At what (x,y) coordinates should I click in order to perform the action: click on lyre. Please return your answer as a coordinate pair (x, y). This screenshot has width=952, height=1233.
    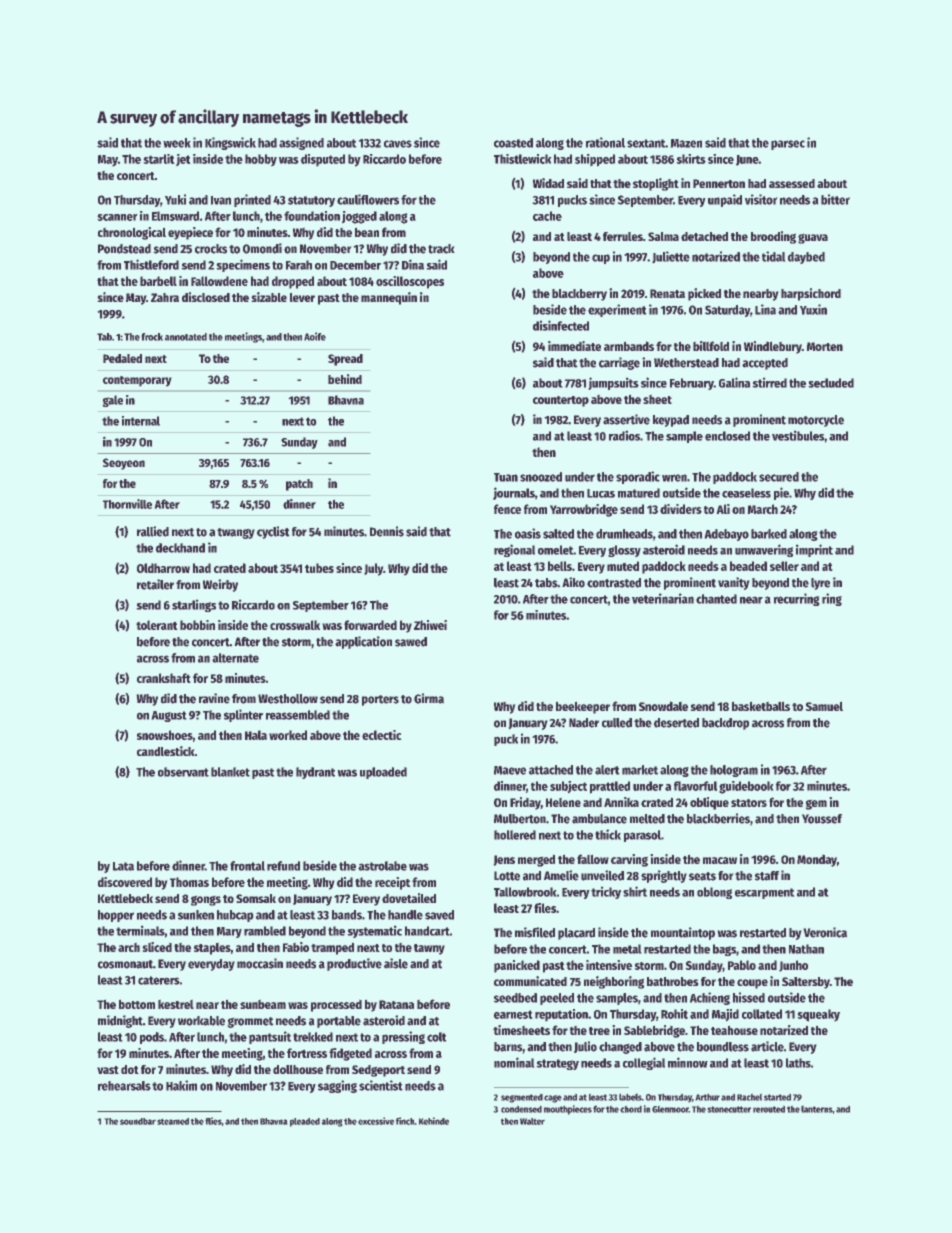
    Looking at the image, I should click on (820, 584).
